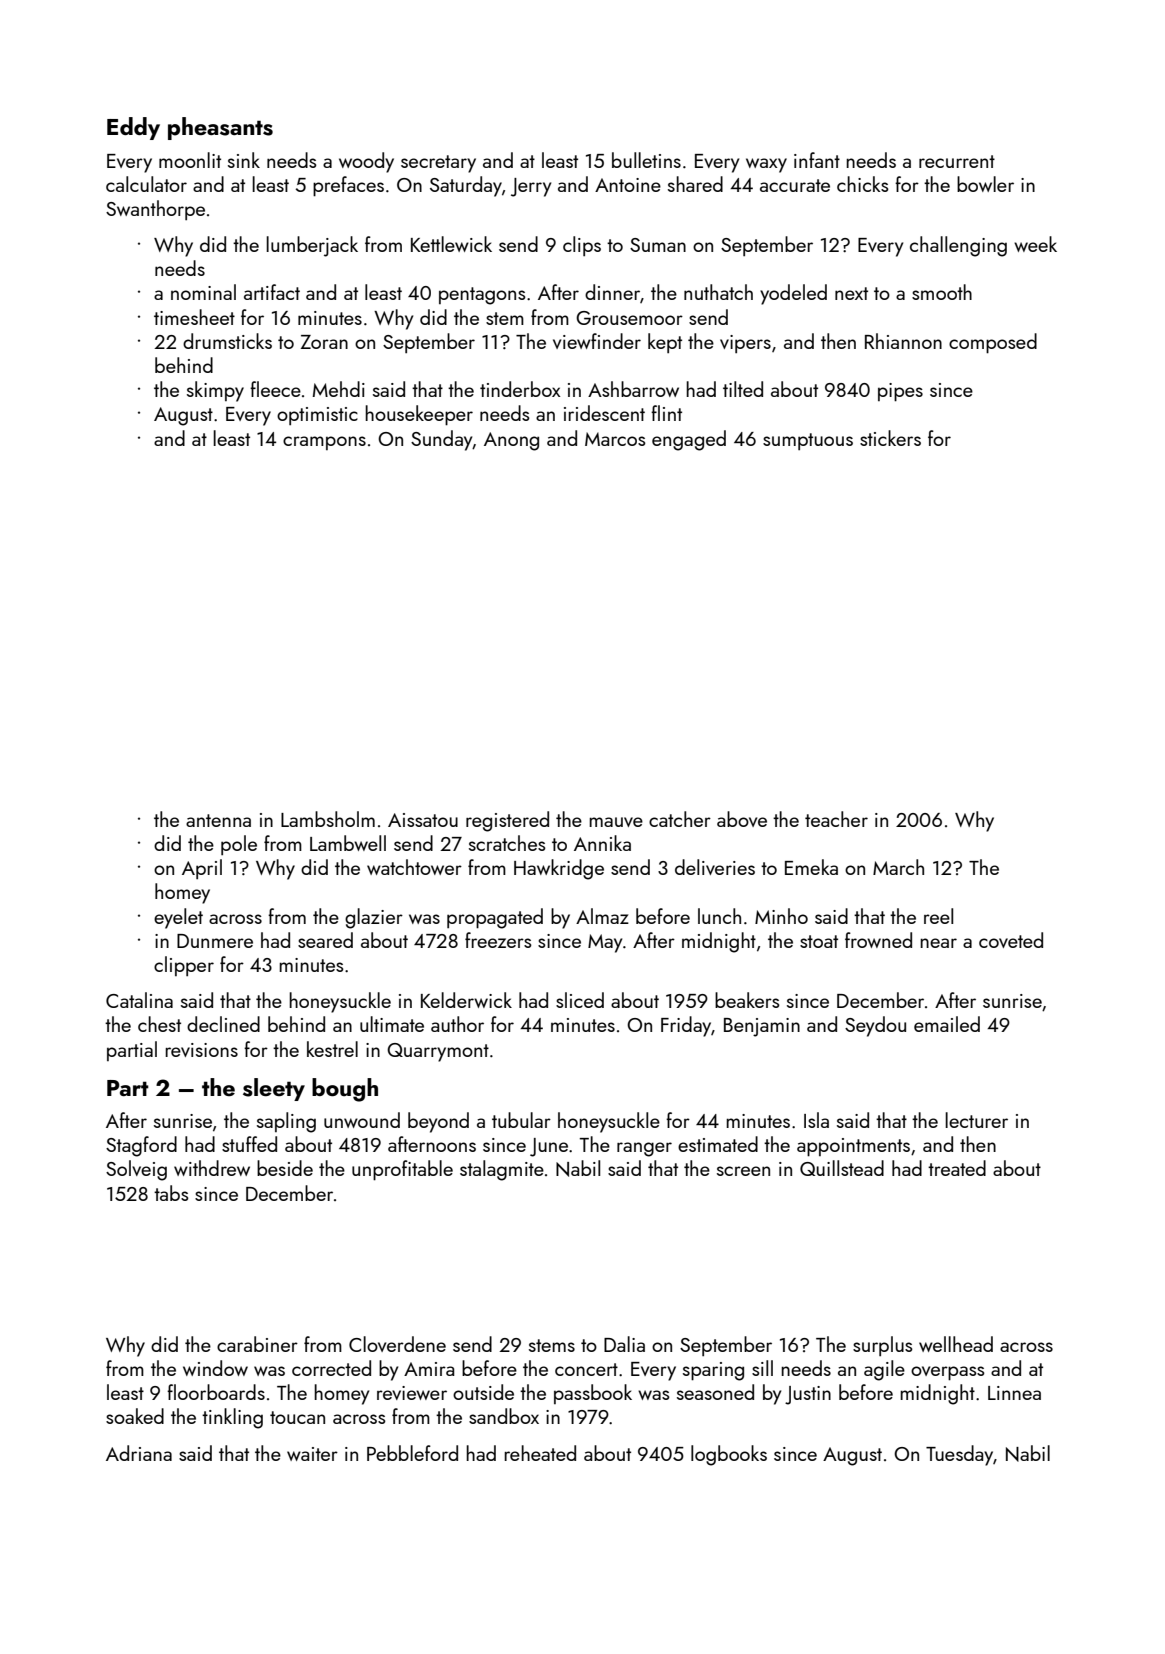 Image resolution: width=1165 pixels, height=1654 pixels. What do you see at coordinates (402, 1170) in the screenshot?
I see `unprofitable` at bounding box center [402, 1170].
